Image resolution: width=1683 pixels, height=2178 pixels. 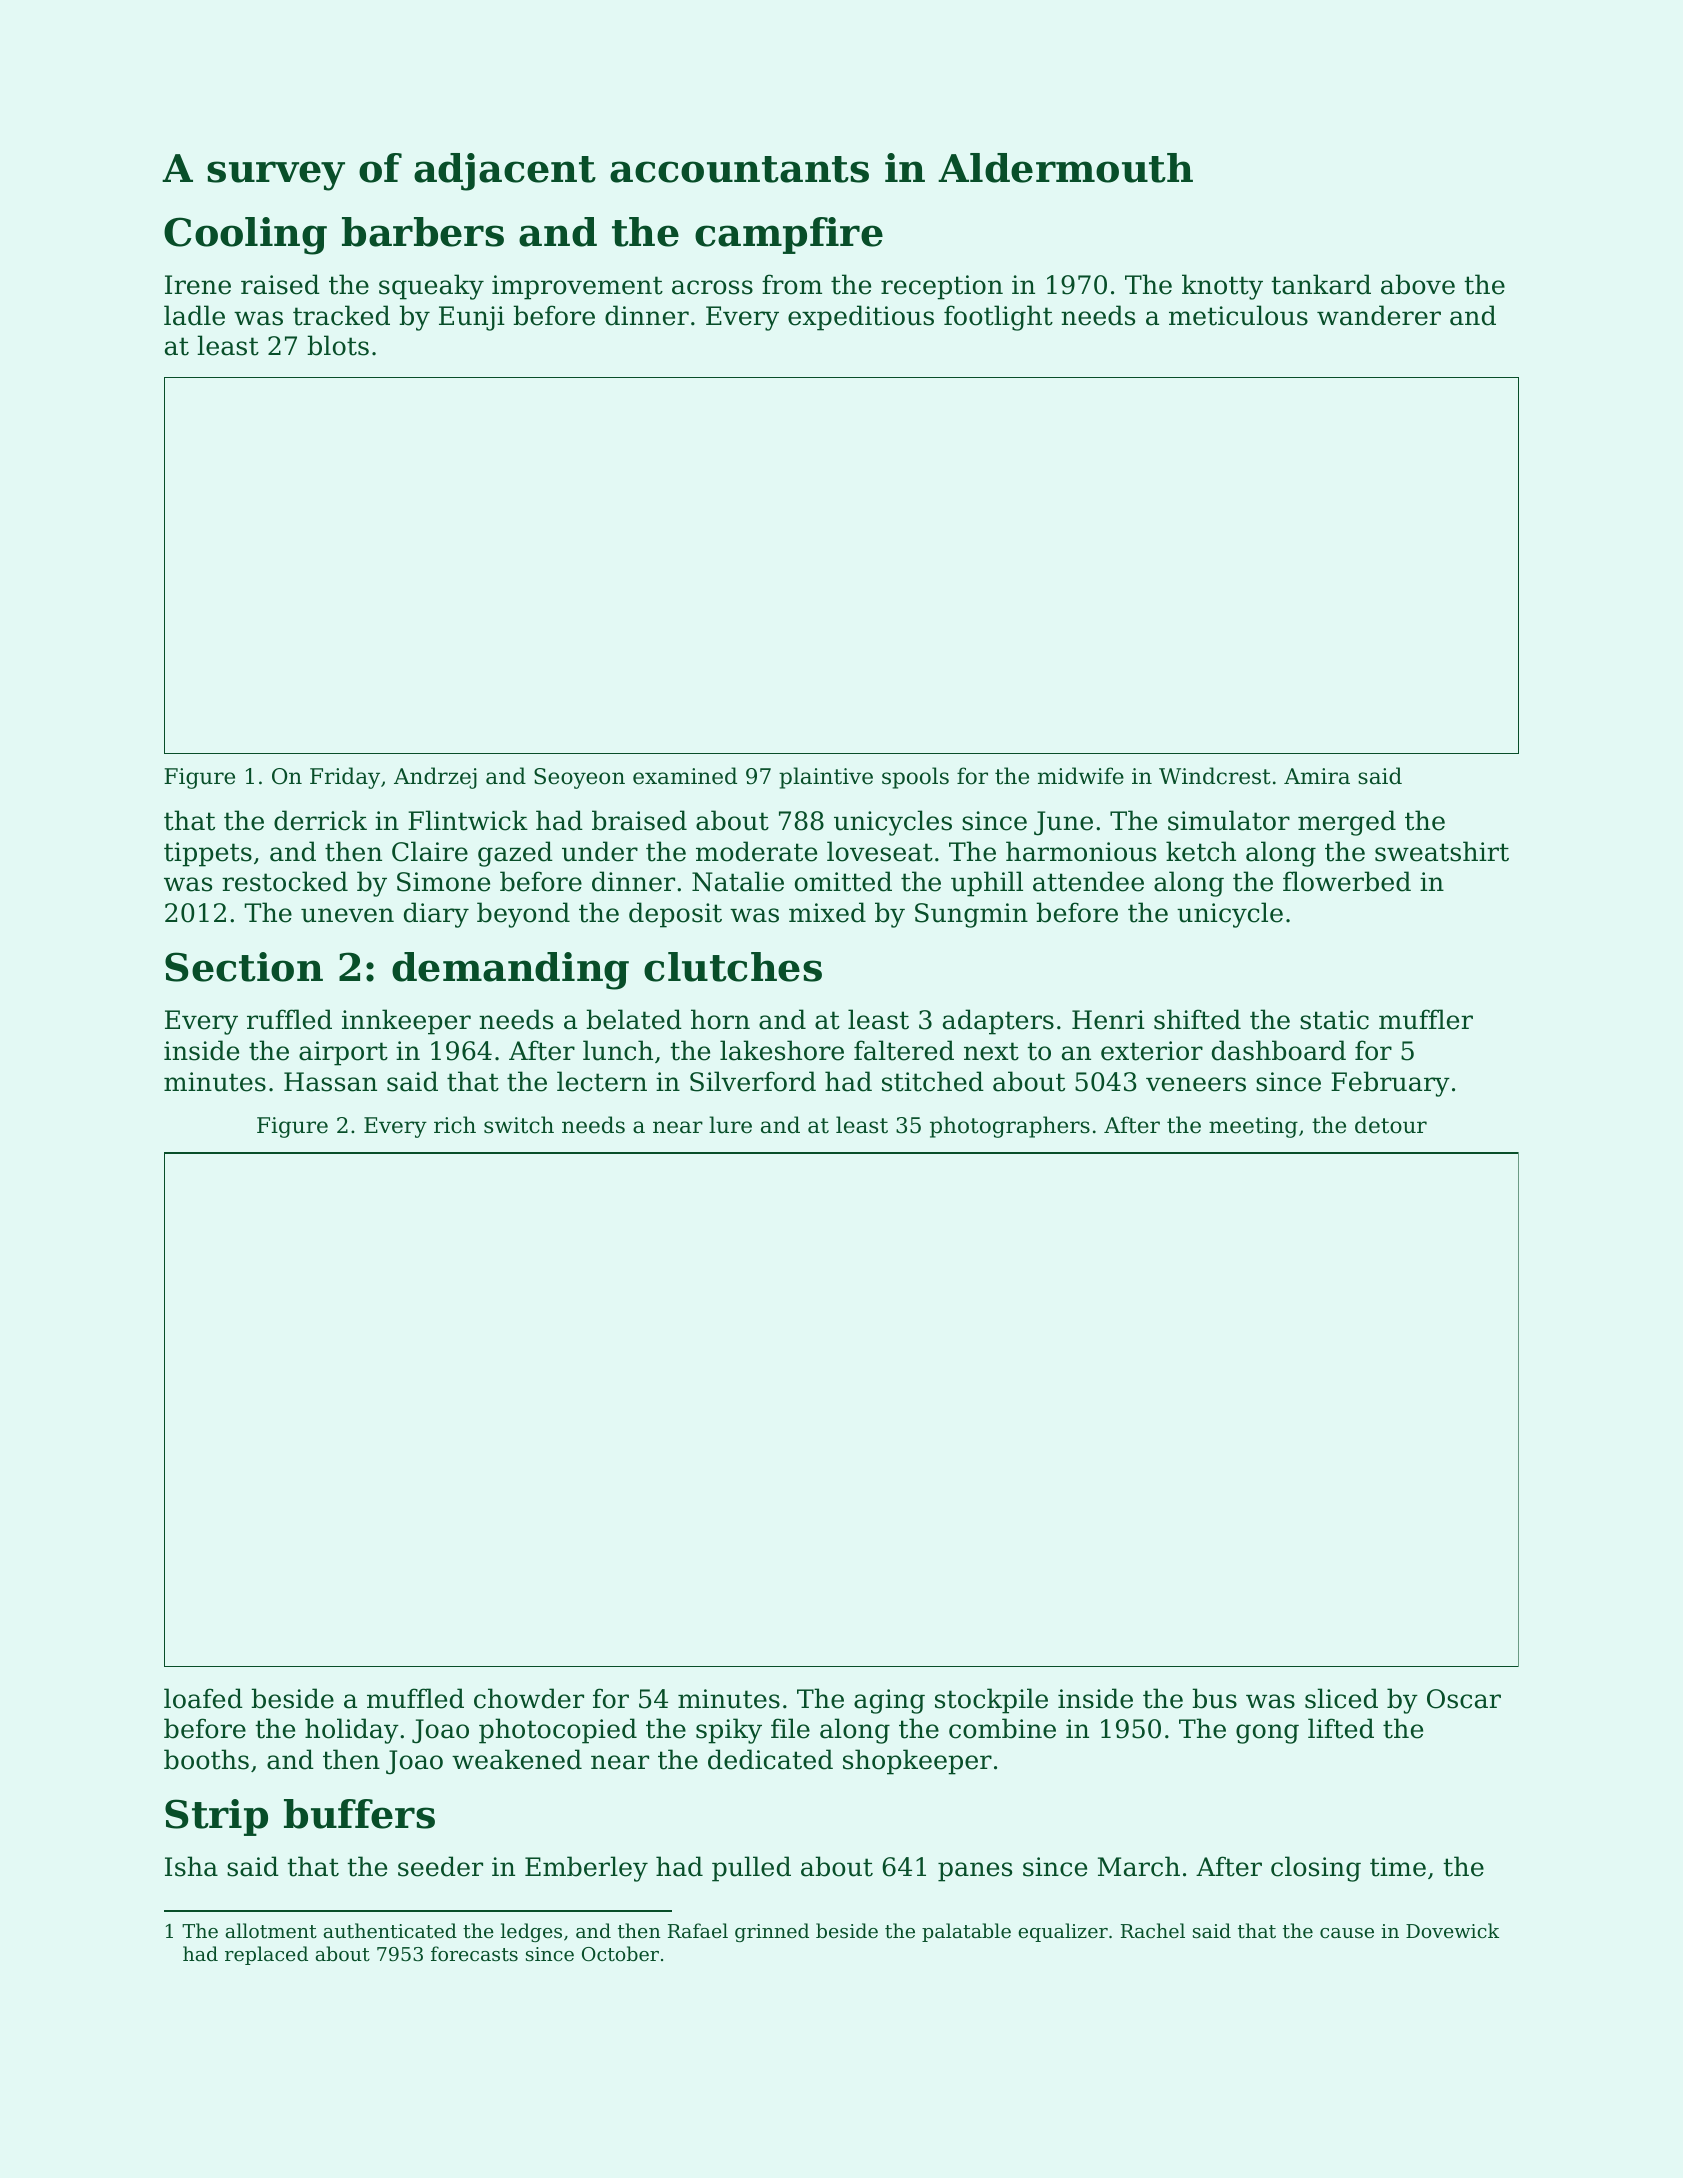 What do you see at coordinates (1391, 1125) in the screenshot?
I see `detour` at bounding box center [1391, 1125].
